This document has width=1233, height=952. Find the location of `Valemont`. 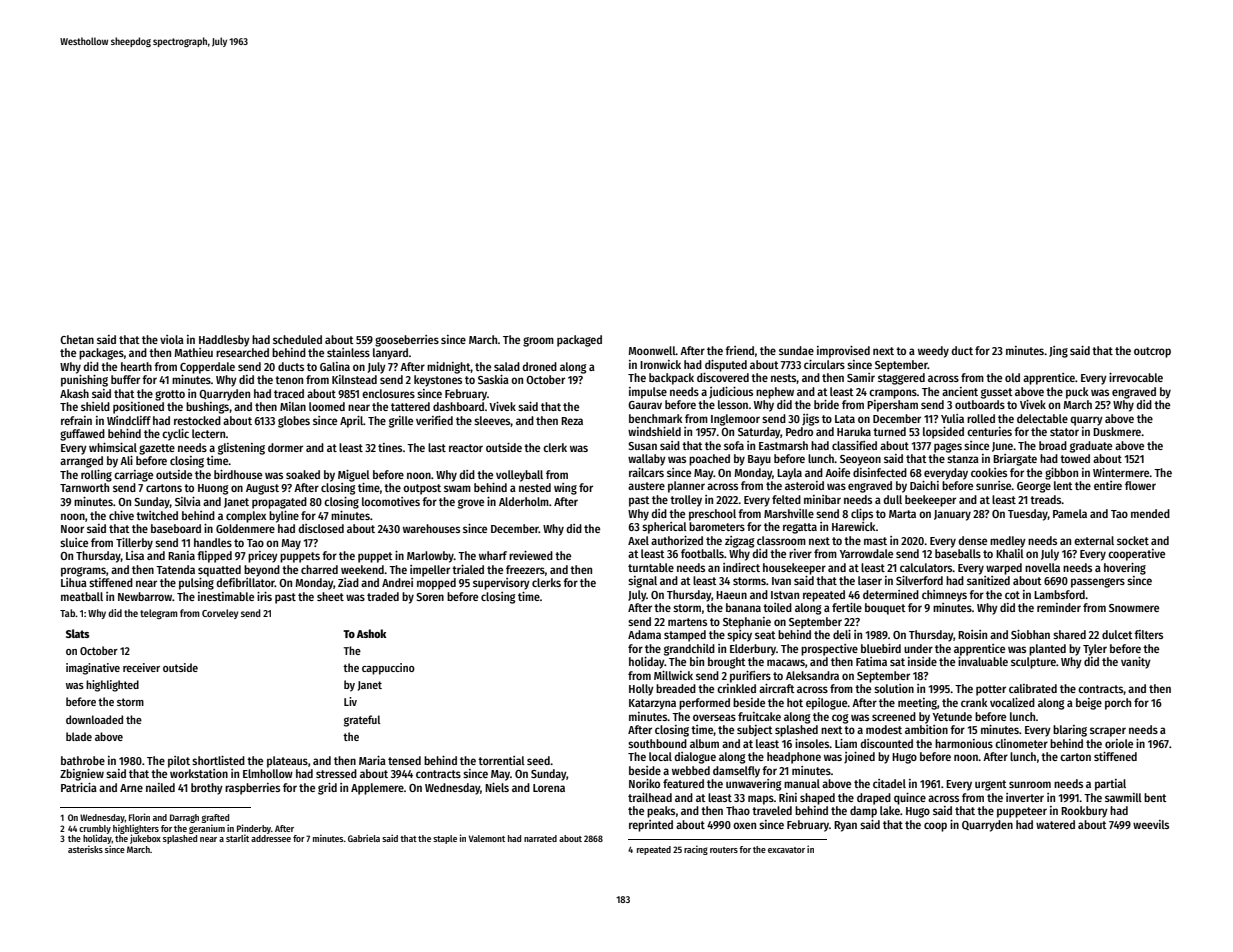

Valemont is located at coordinates (487, 838).
